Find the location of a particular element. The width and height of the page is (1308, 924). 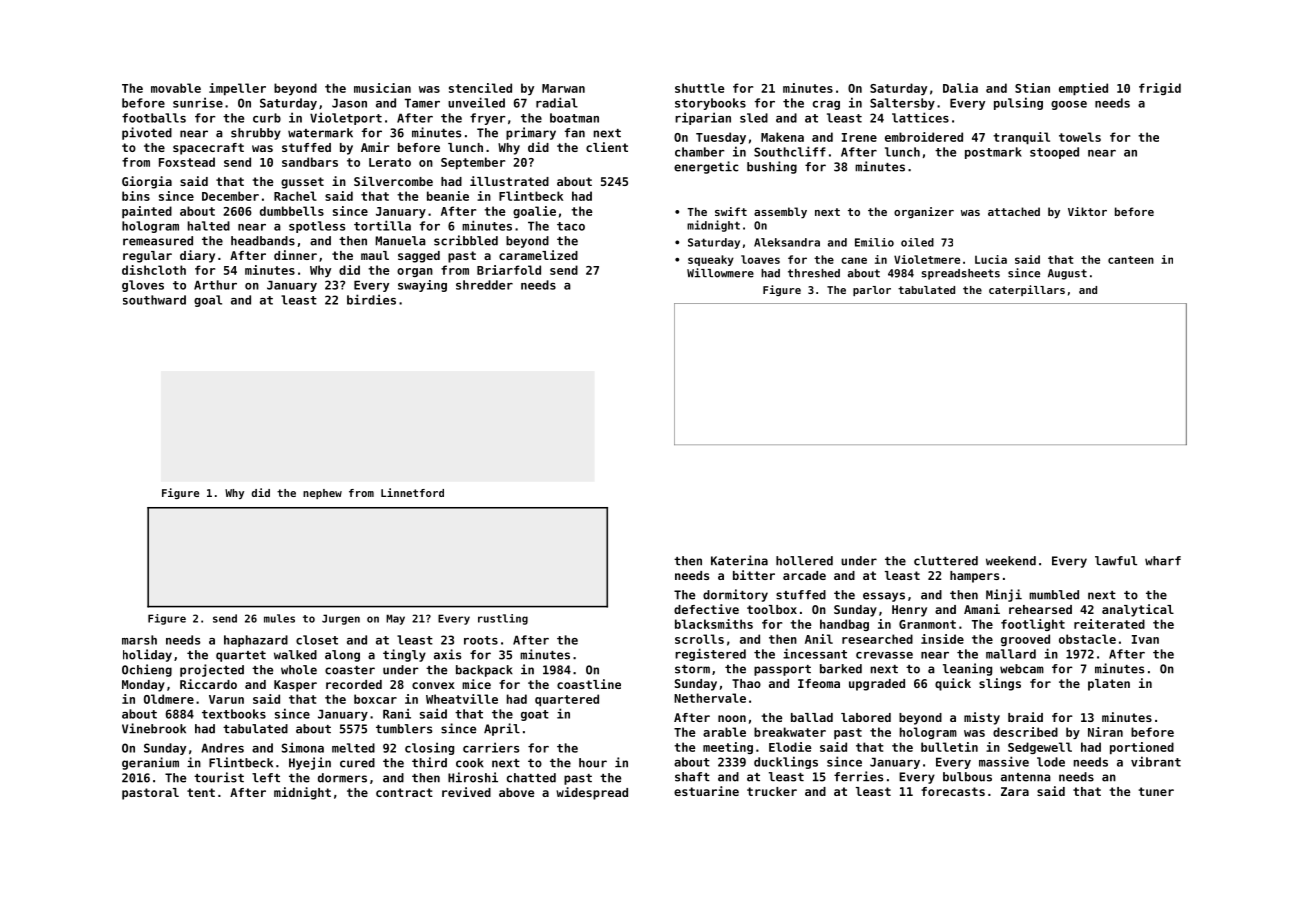

wharf is located at coordinates (1163, 561).
